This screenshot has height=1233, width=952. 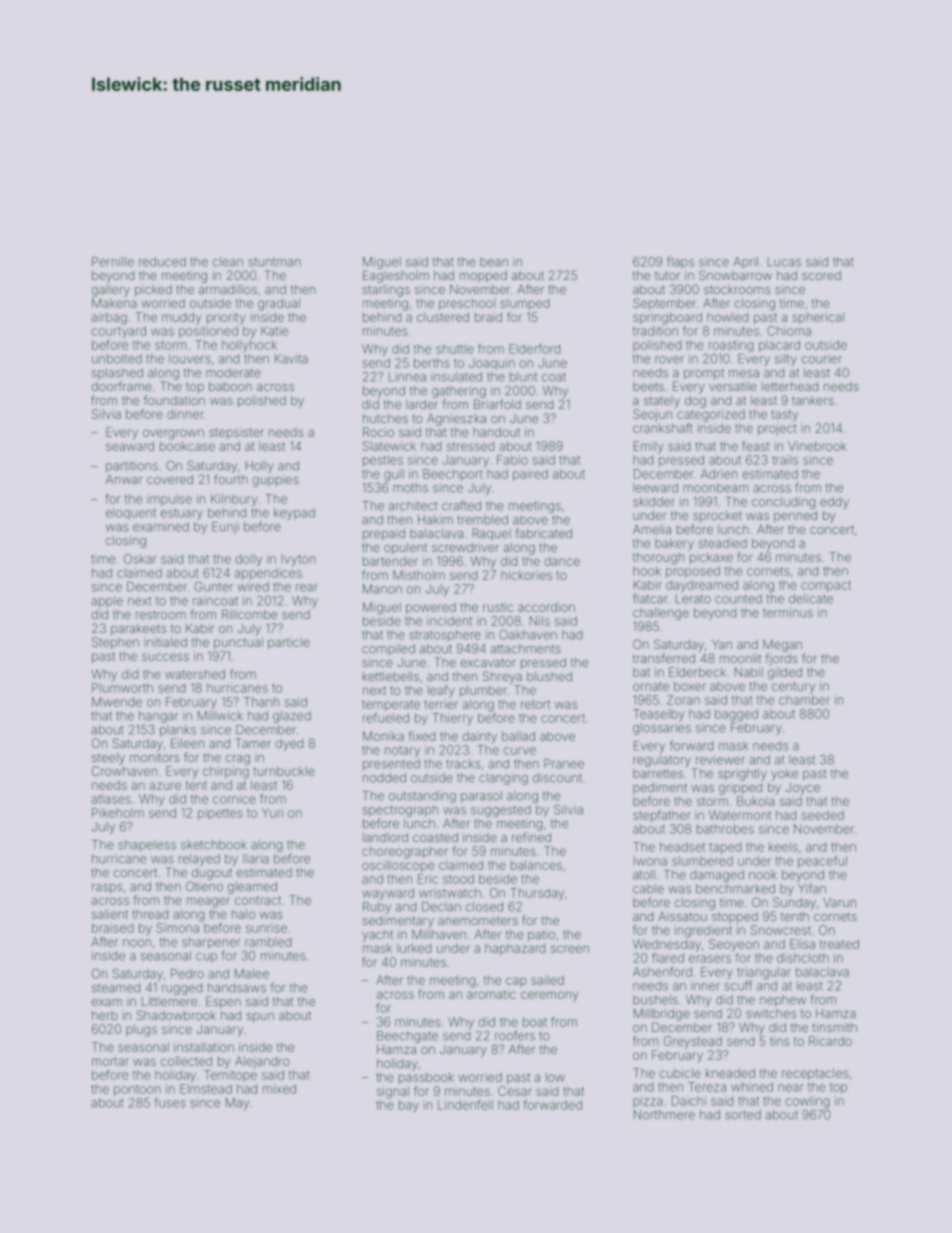 What do you see at coordinates (821, 275) in the screenshot?
I see `scored` at bounding box center [821, 275].
